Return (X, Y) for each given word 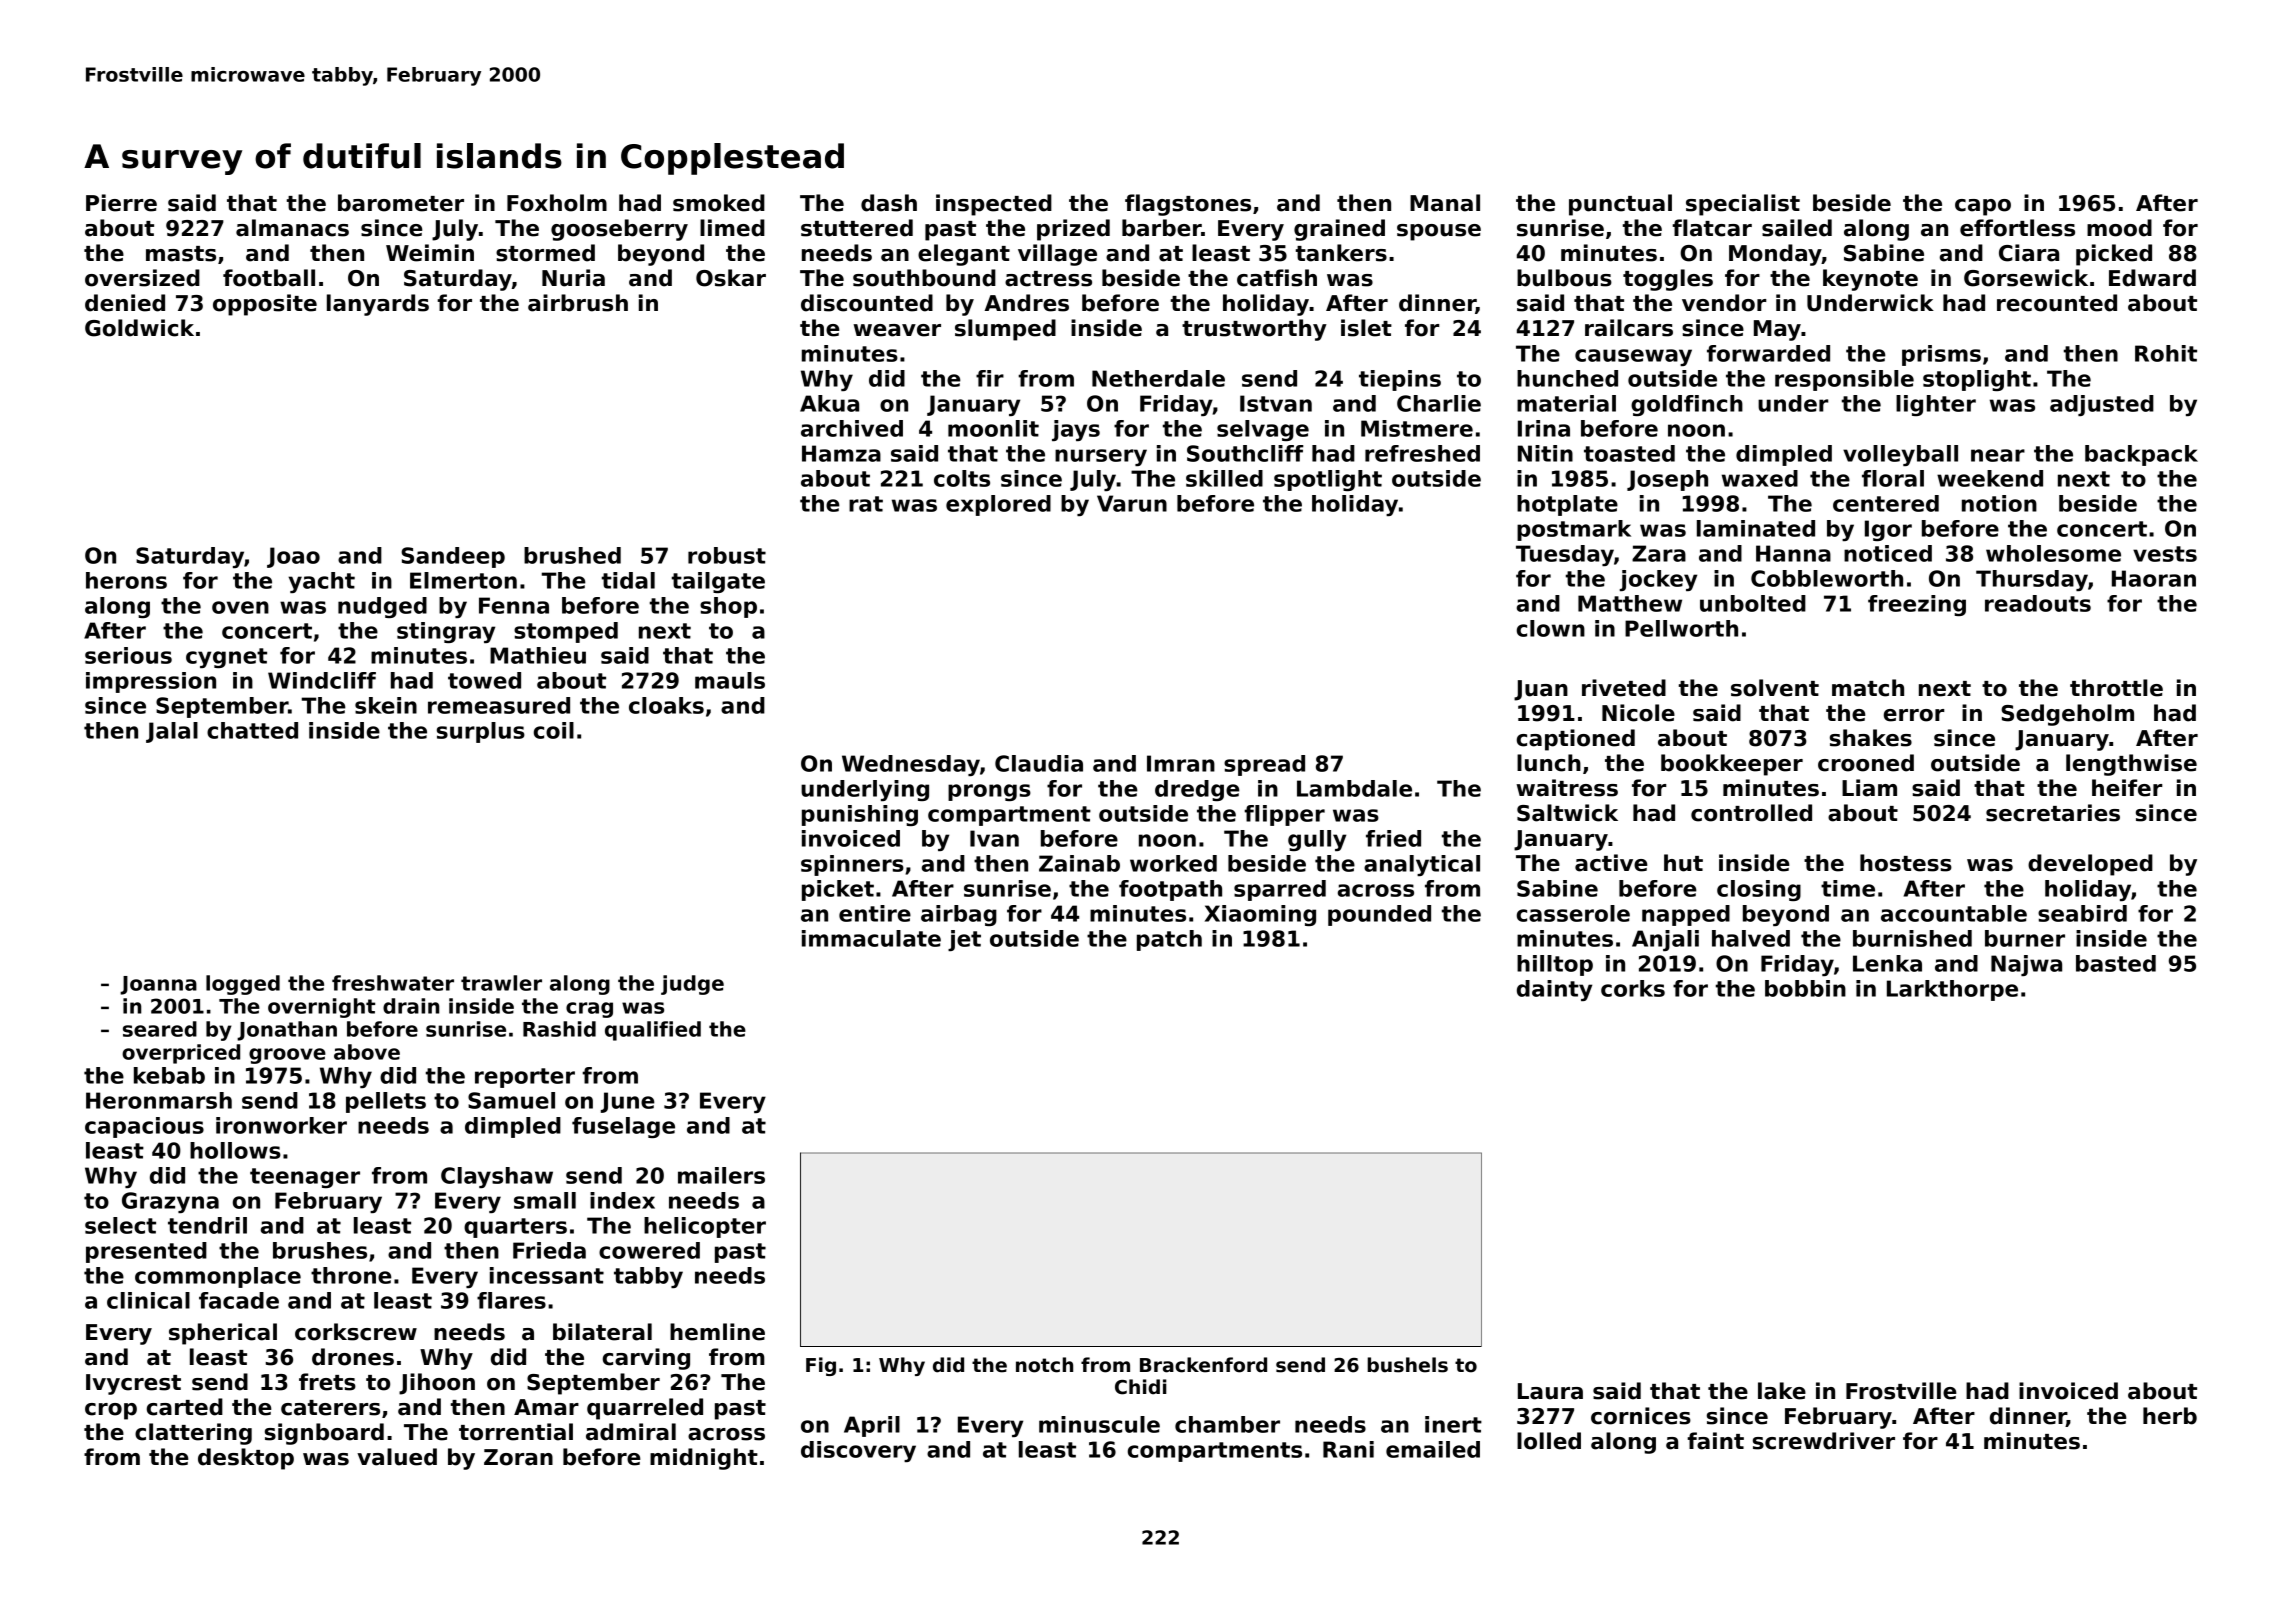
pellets (386, 1102)
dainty (1554, 990)
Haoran (2154, 578)
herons (126, 580)
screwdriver (1824, 1441)
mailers (721, 1175)
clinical (148, 1300)
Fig (821, 1366)
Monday (1775, 255)
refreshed (1422, 453)
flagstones (1188, 205)
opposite (265, 305)
